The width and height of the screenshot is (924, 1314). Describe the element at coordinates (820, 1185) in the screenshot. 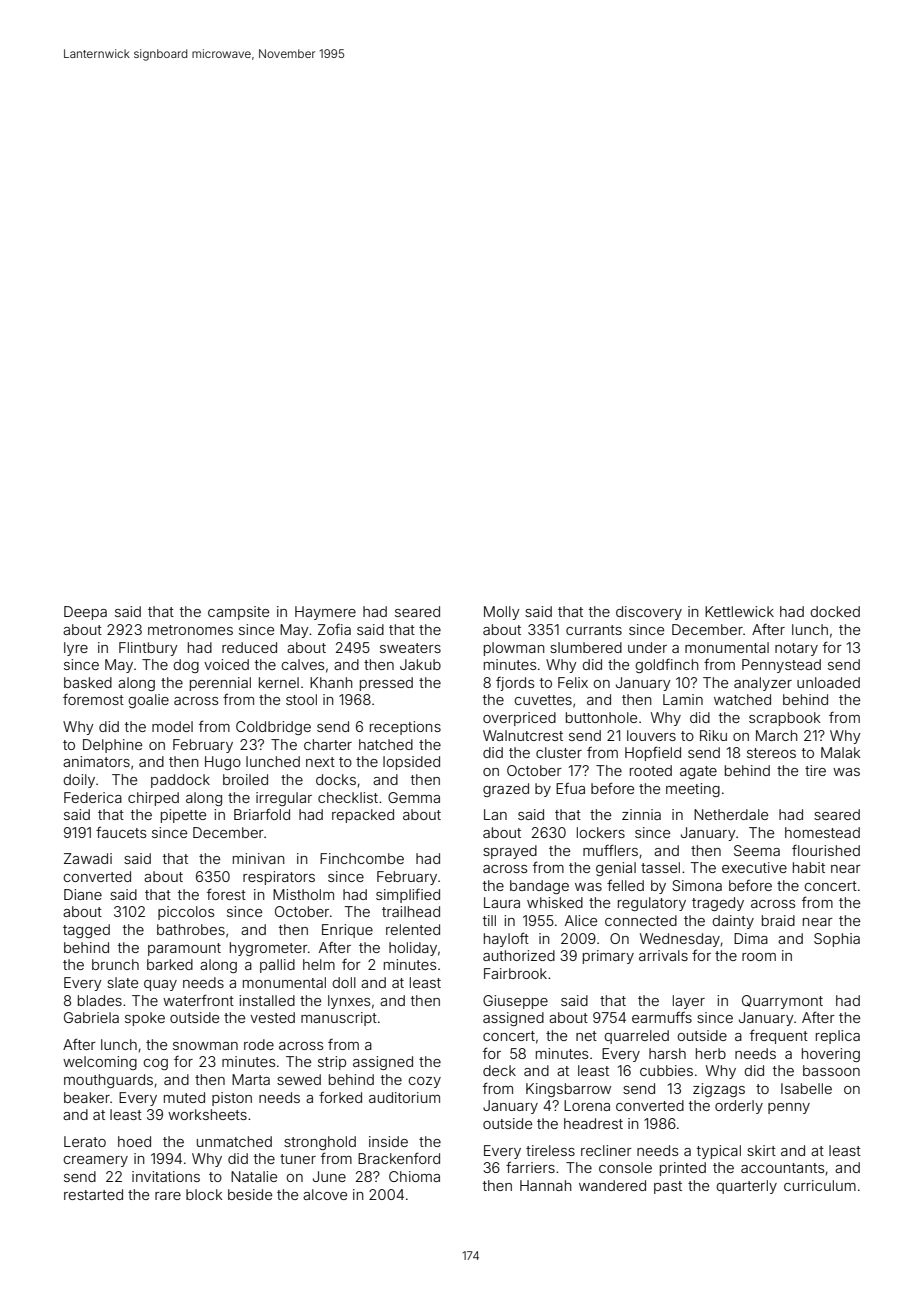

I see `curriculum` at that location.
